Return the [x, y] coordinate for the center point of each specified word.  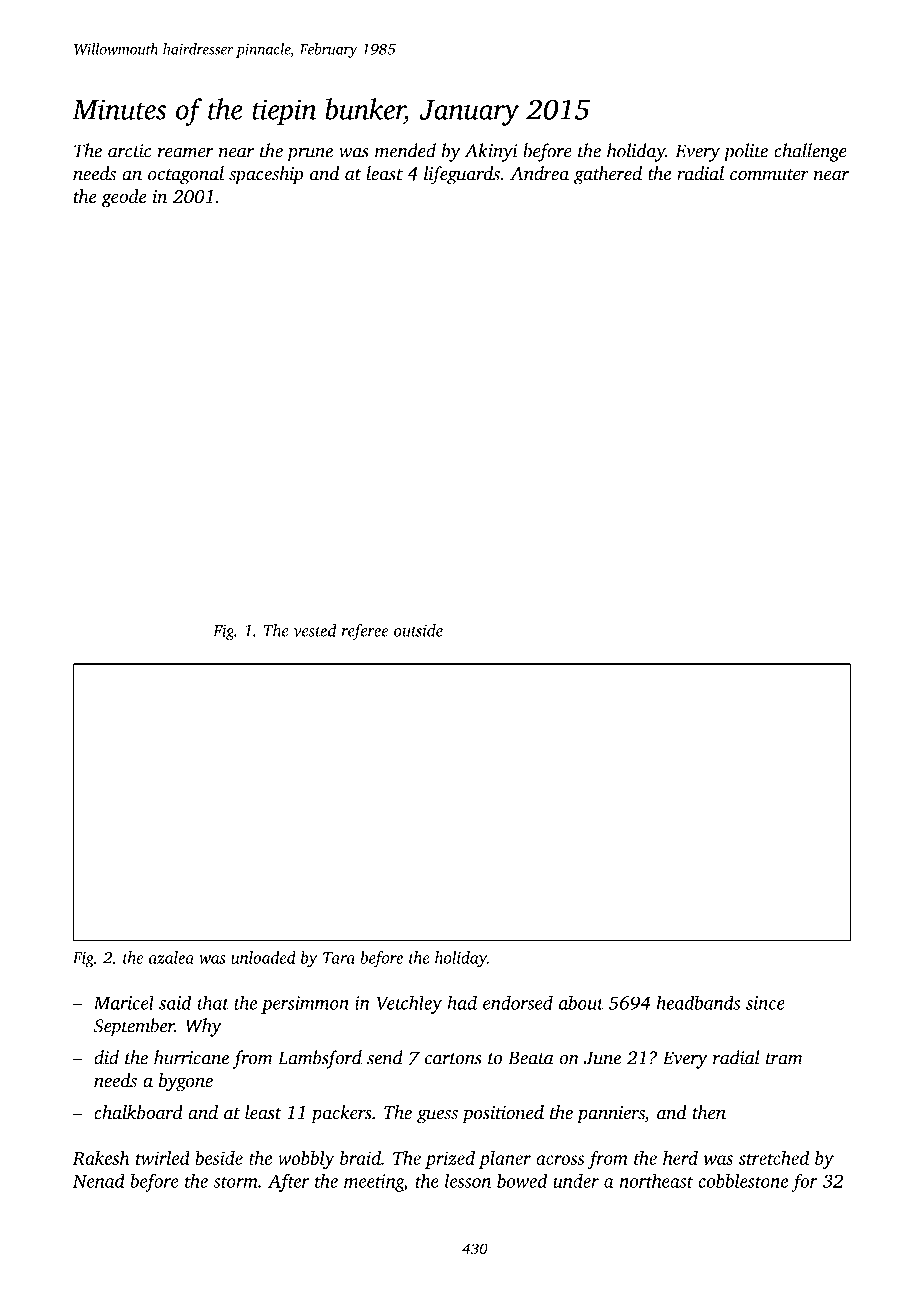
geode [124, 198]
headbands [698, 1002]
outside [418, 630]
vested [315, 630]
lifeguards [462, 175]
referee [364, 632]
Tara [339, 958]
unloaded [263, 957]
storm [235, 1182]
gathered [608, 175]
